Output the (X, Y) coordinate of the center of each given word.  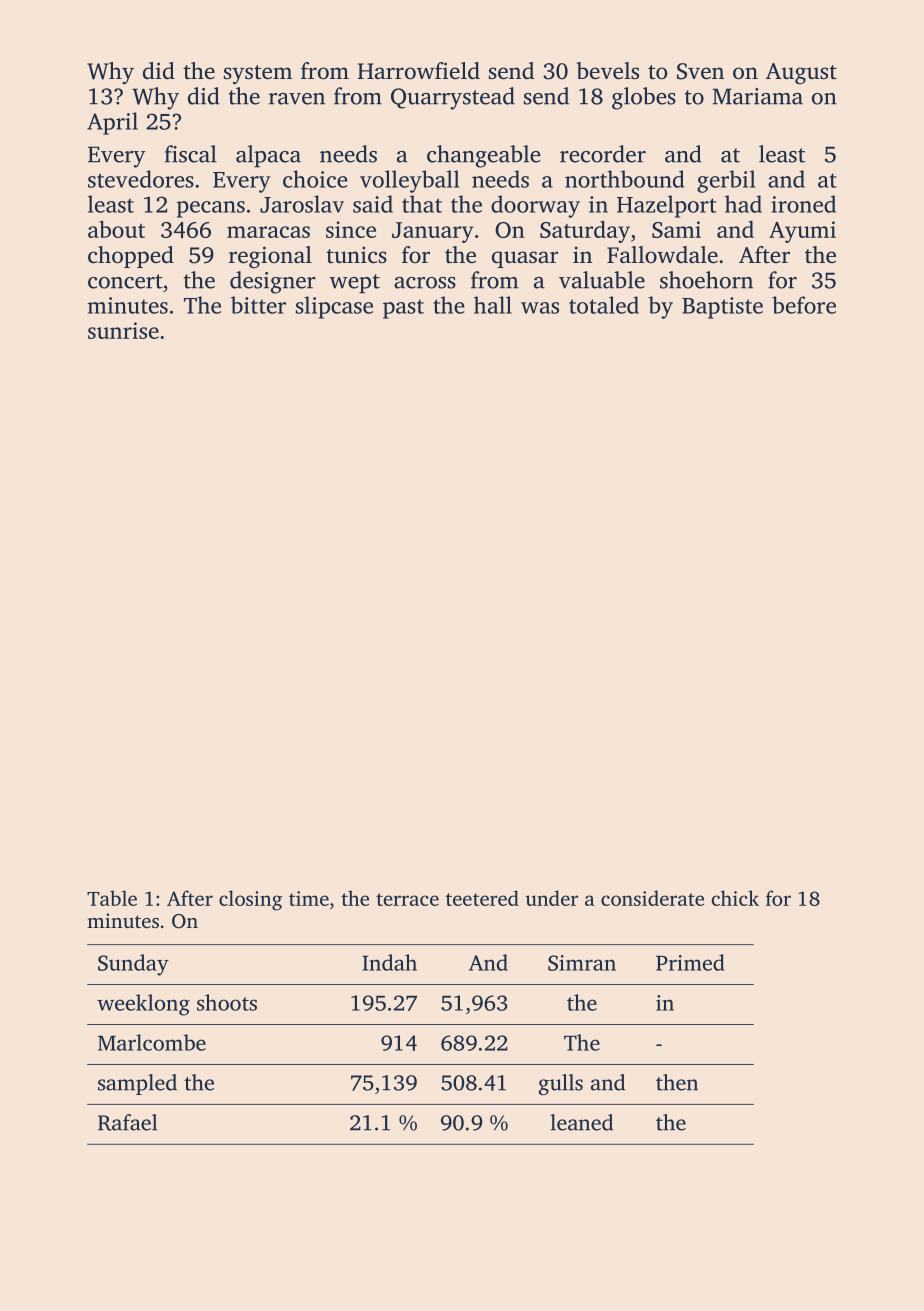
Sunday (133, 965)
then (677, 1082)
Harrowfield (418, 71)
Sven (700, 71)
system (258, 75)
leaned (581, 1122)
